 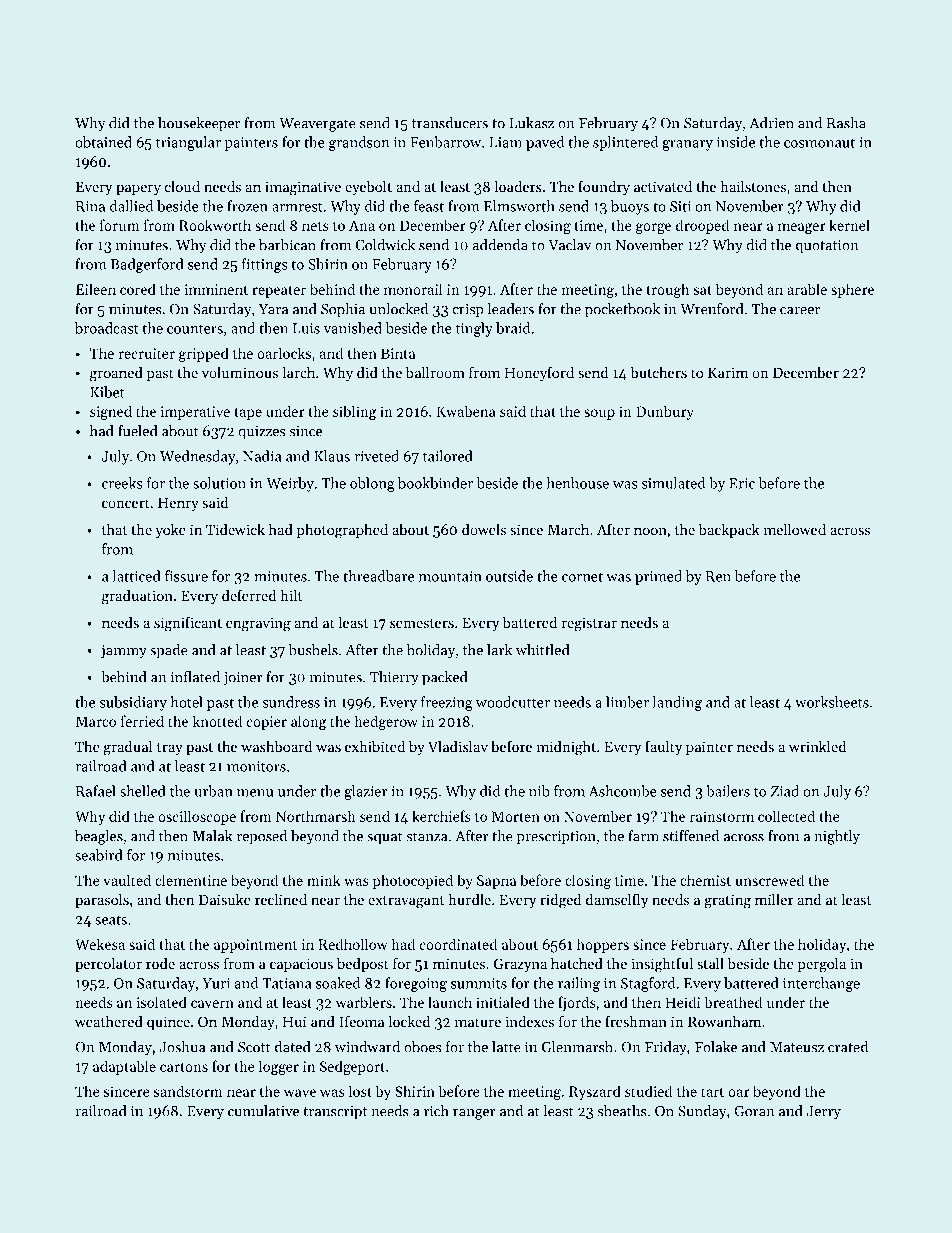 What do you see at coordinates (255, 793) in the document?
I see `menu` at bounding box center [255, 793].
